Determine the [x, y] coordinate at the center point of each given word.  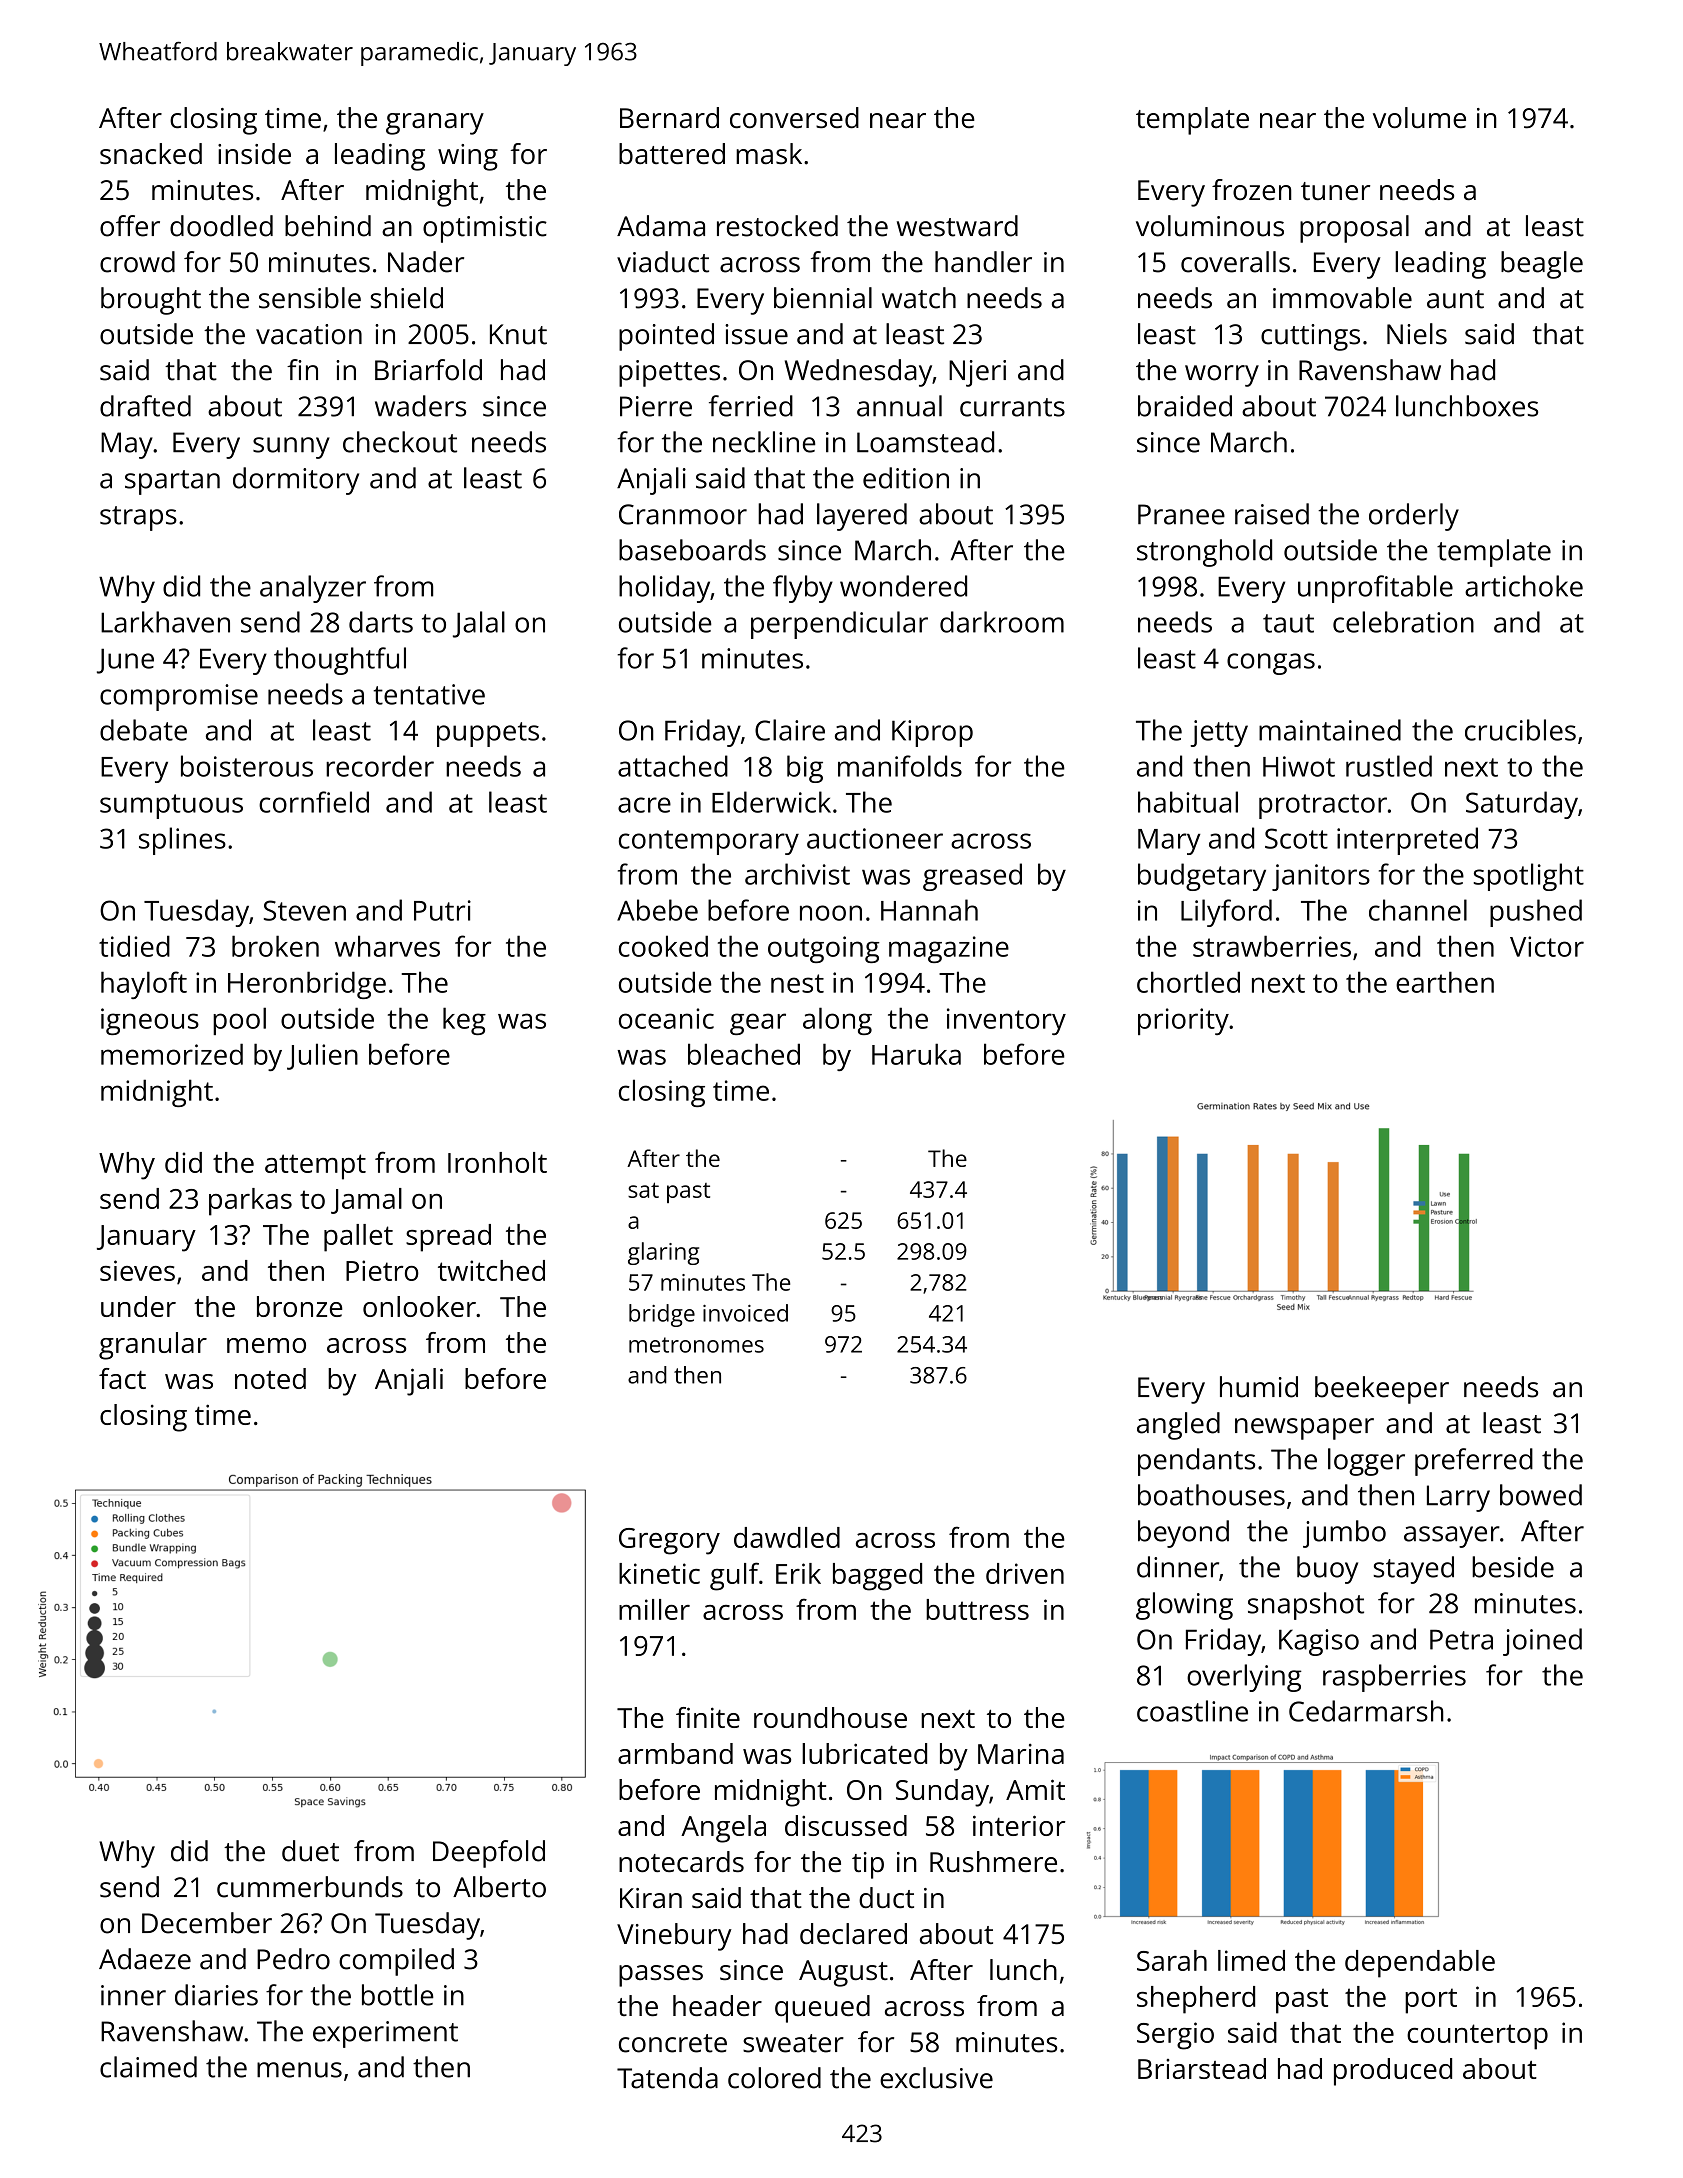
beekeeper [1382, 1390]
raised [1272, 514]
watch [919, 298]
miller [654, 1609]
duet [310, 1851]
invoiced [745, 1313]
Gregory [669, 1541]
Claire [790, 730]
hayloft [144, 985]
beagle [1542, 265]
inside [254, 154]
